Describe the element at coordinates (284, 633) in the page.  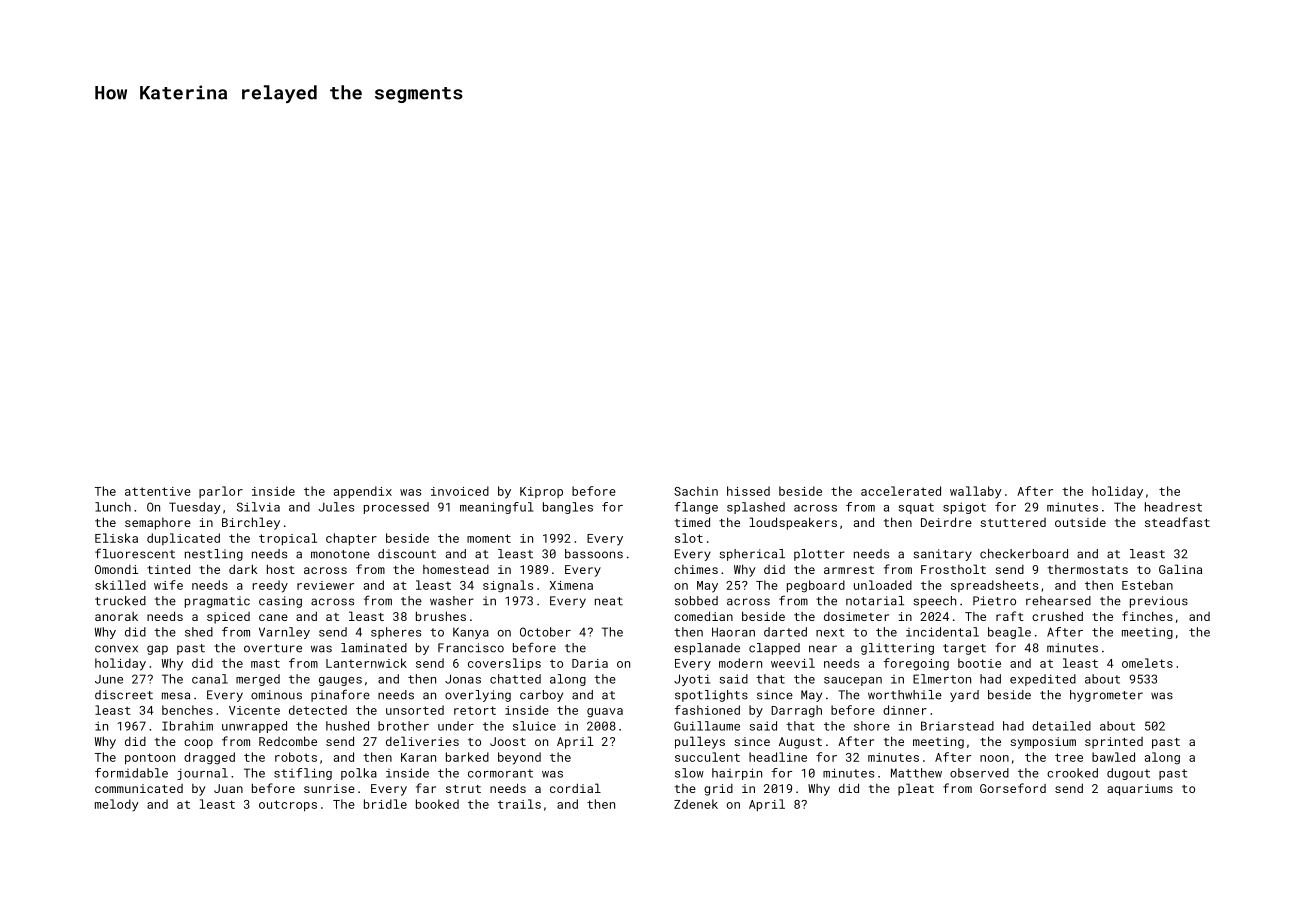
I see `Varnley` at that location.
